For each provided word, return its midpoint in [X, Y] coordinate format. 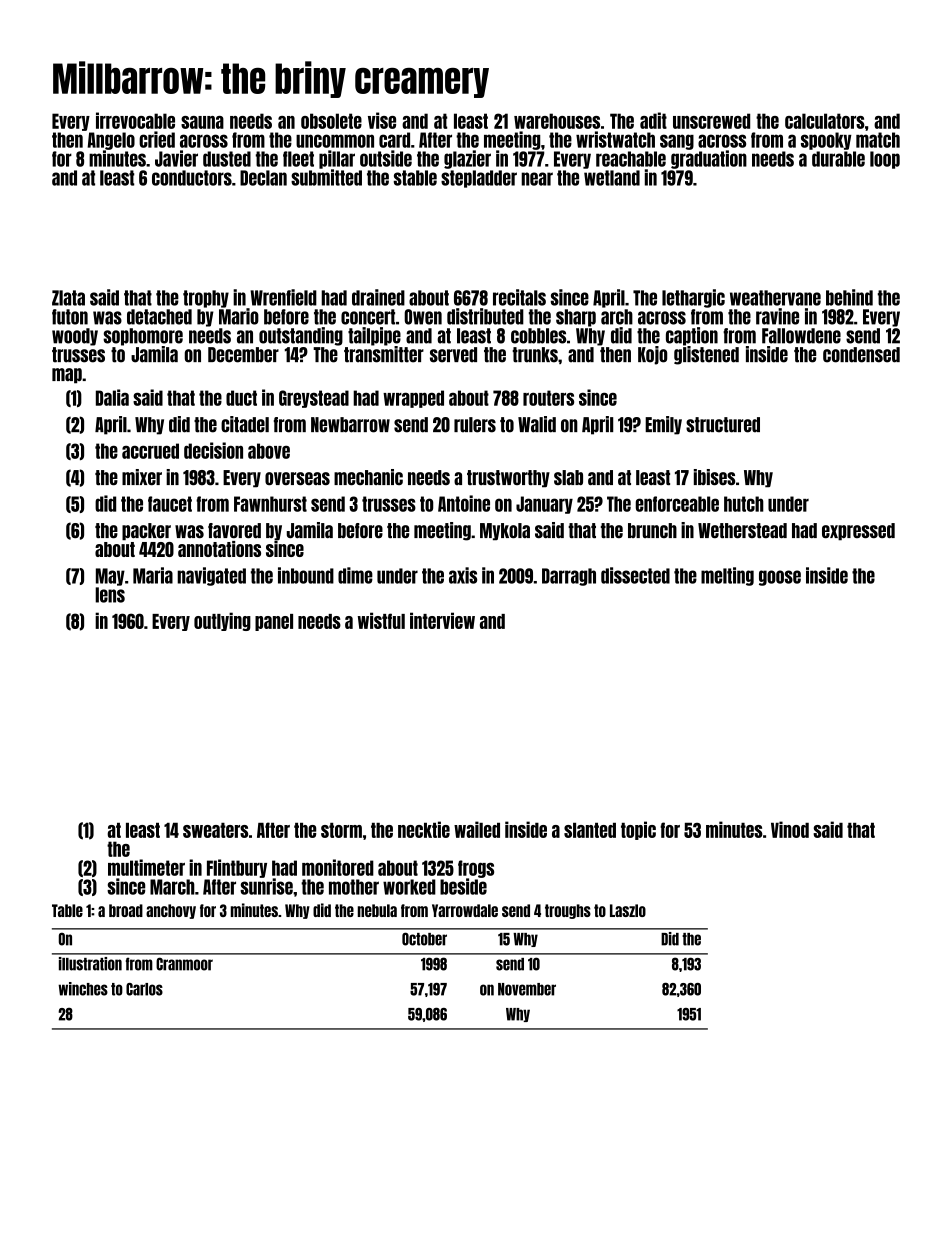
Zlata [68, 298]
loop [885, 160]
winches [83, 989]
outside [386, 158]
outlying [222, 621]
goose [780, 578]
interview [442, 620]
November [527, 989]
